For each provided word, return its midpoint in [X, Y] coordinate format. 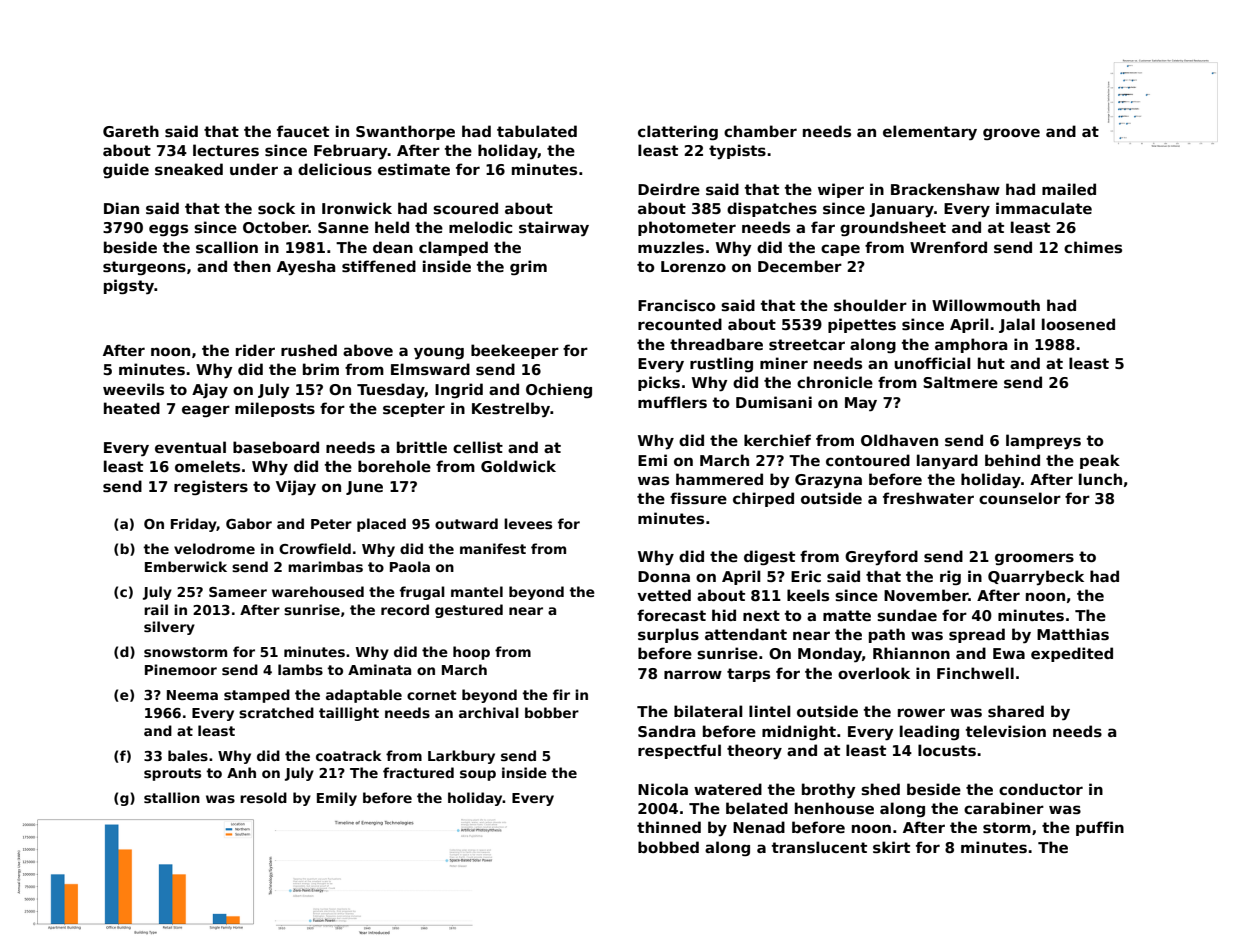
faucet [303, 131]
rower [921, 712]
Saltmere [960, 382]
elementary [930, 133]
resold [263, 797]
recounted [680, 324]
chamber [760, 131]
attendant [746, 634]
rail [156, 609]
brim [321, 369]
